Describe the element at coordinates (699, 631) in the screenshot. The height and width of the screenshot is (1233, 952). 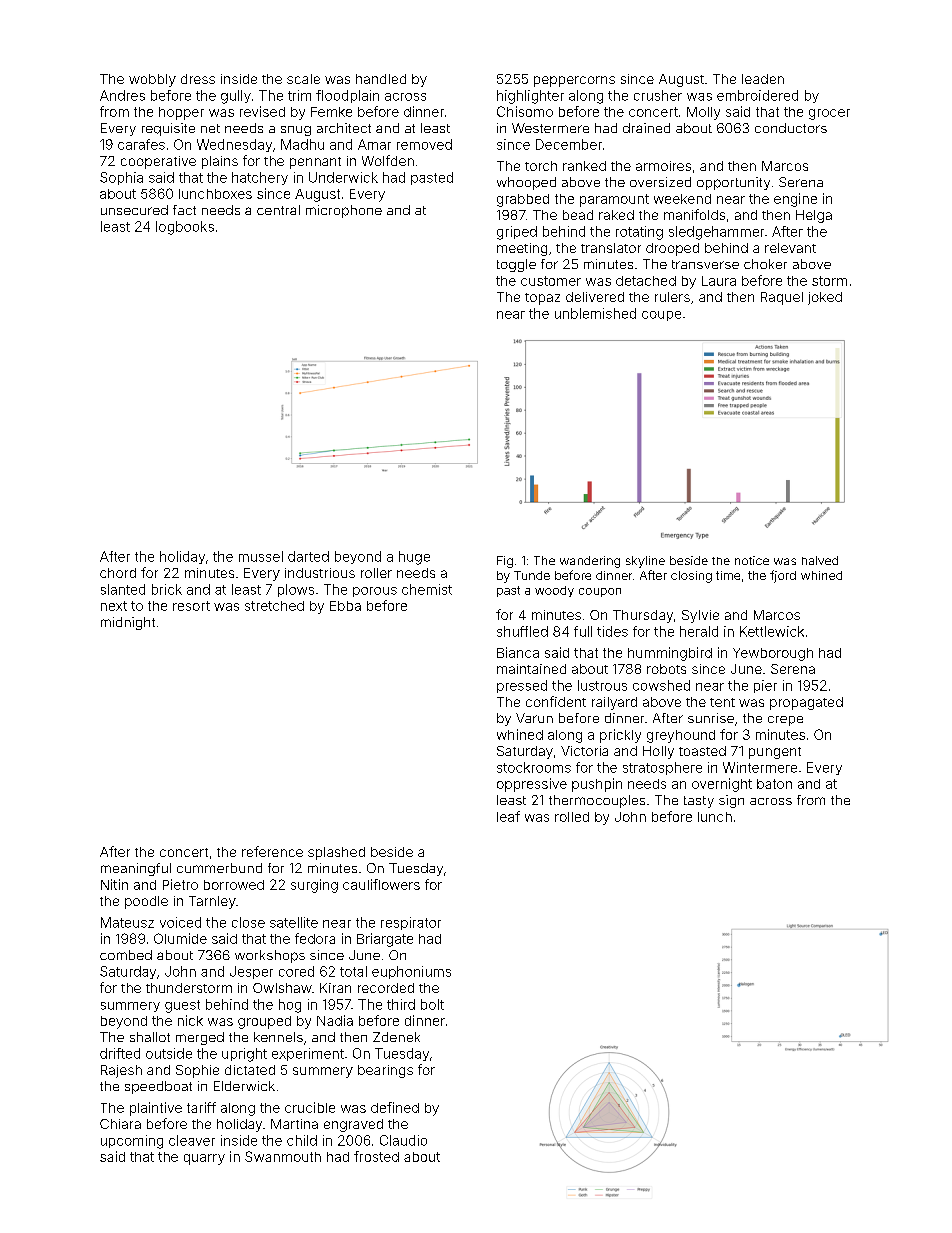
I see `herald` at that location.
